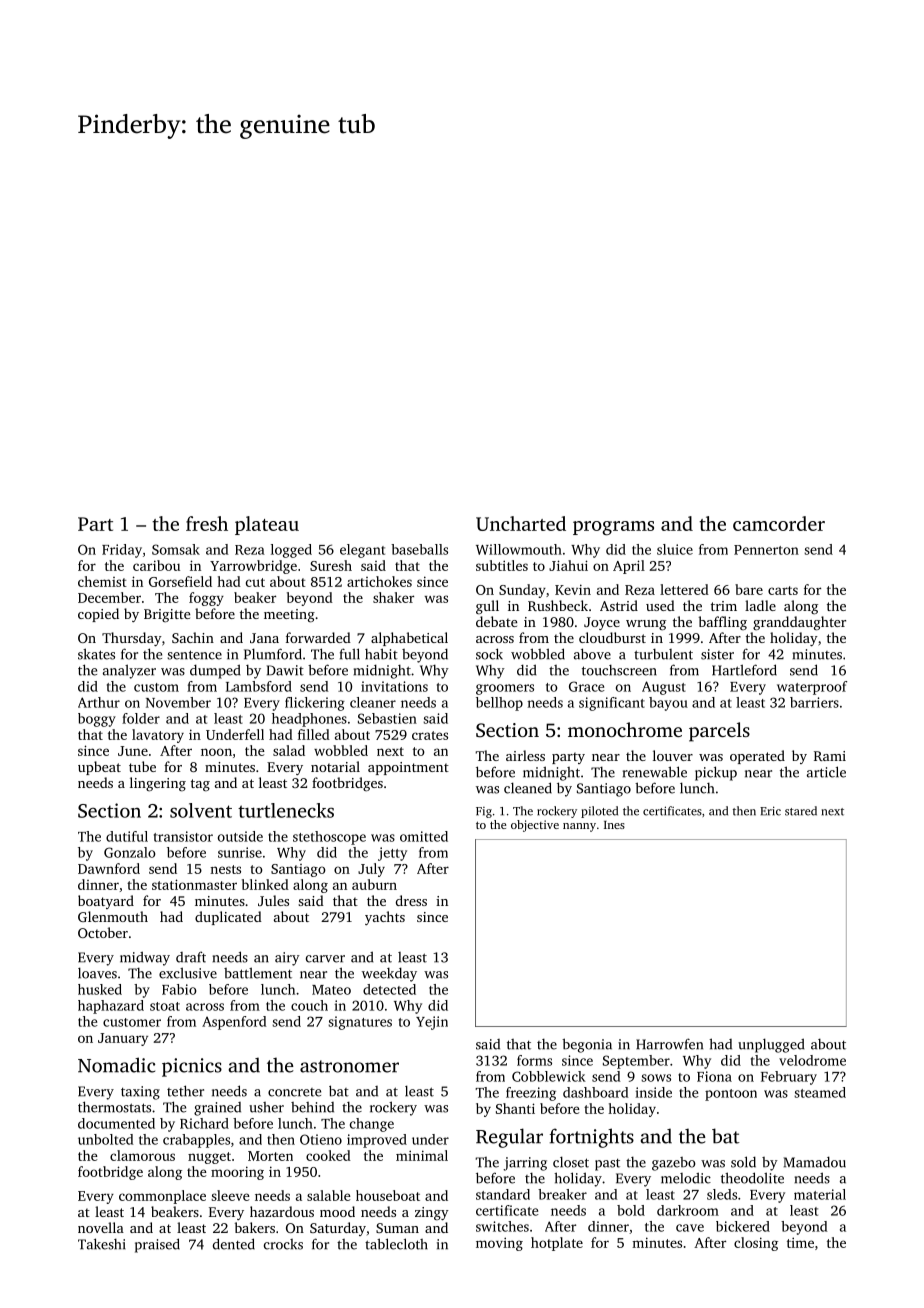 The image size is (924, 1308). Describe the element at coordinates (432, 1214) in the screenshot. I see `zingy` at that location.
